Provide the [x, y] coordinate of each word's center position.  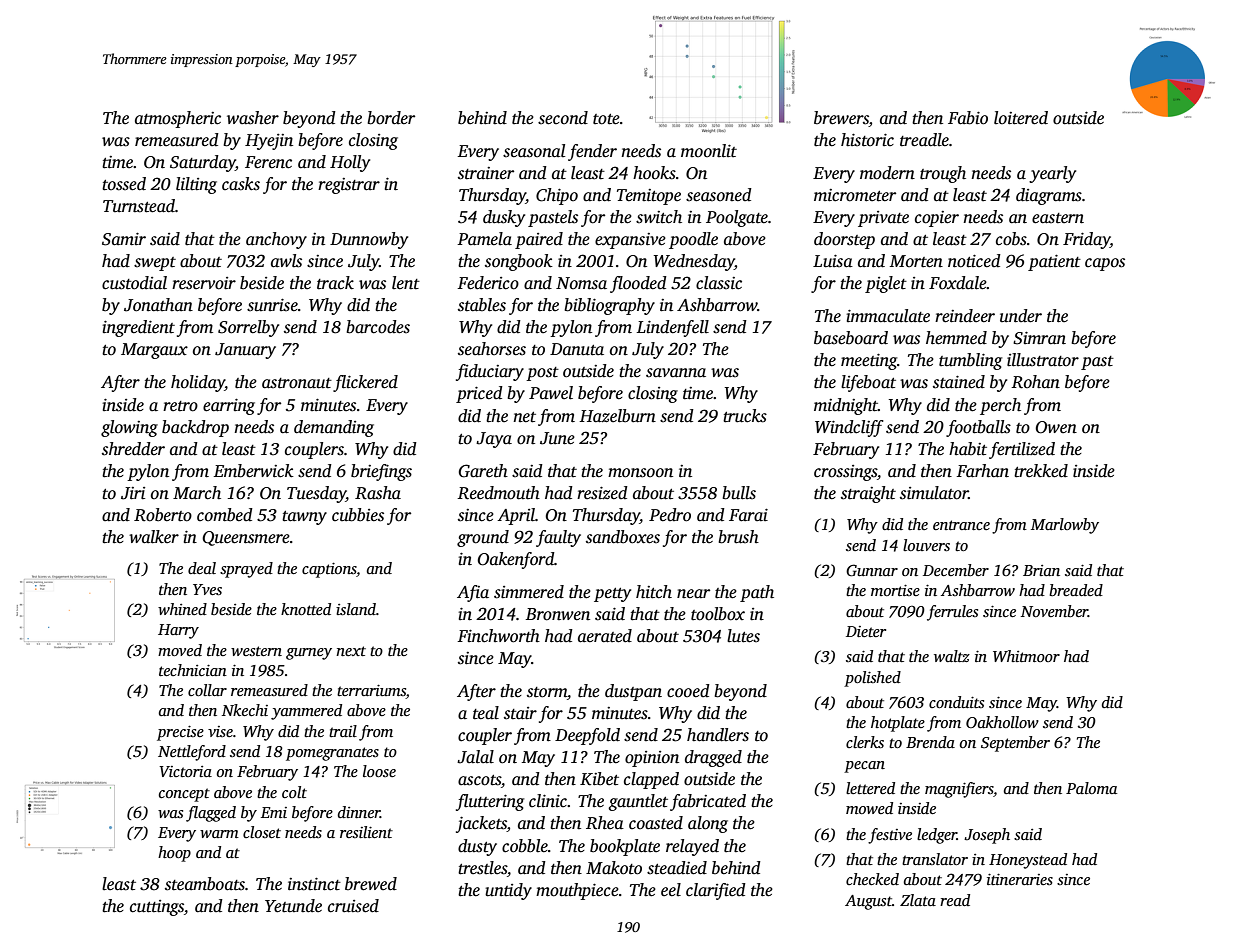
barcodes [378, 327]
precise [180, 733]
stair [520, 713]
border [391, 118]
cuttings [157, 908]
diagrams [1049, 196]
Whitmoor [1026, 656]
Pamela [484, 239]
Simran [1039, 338]
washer [253, 118]
